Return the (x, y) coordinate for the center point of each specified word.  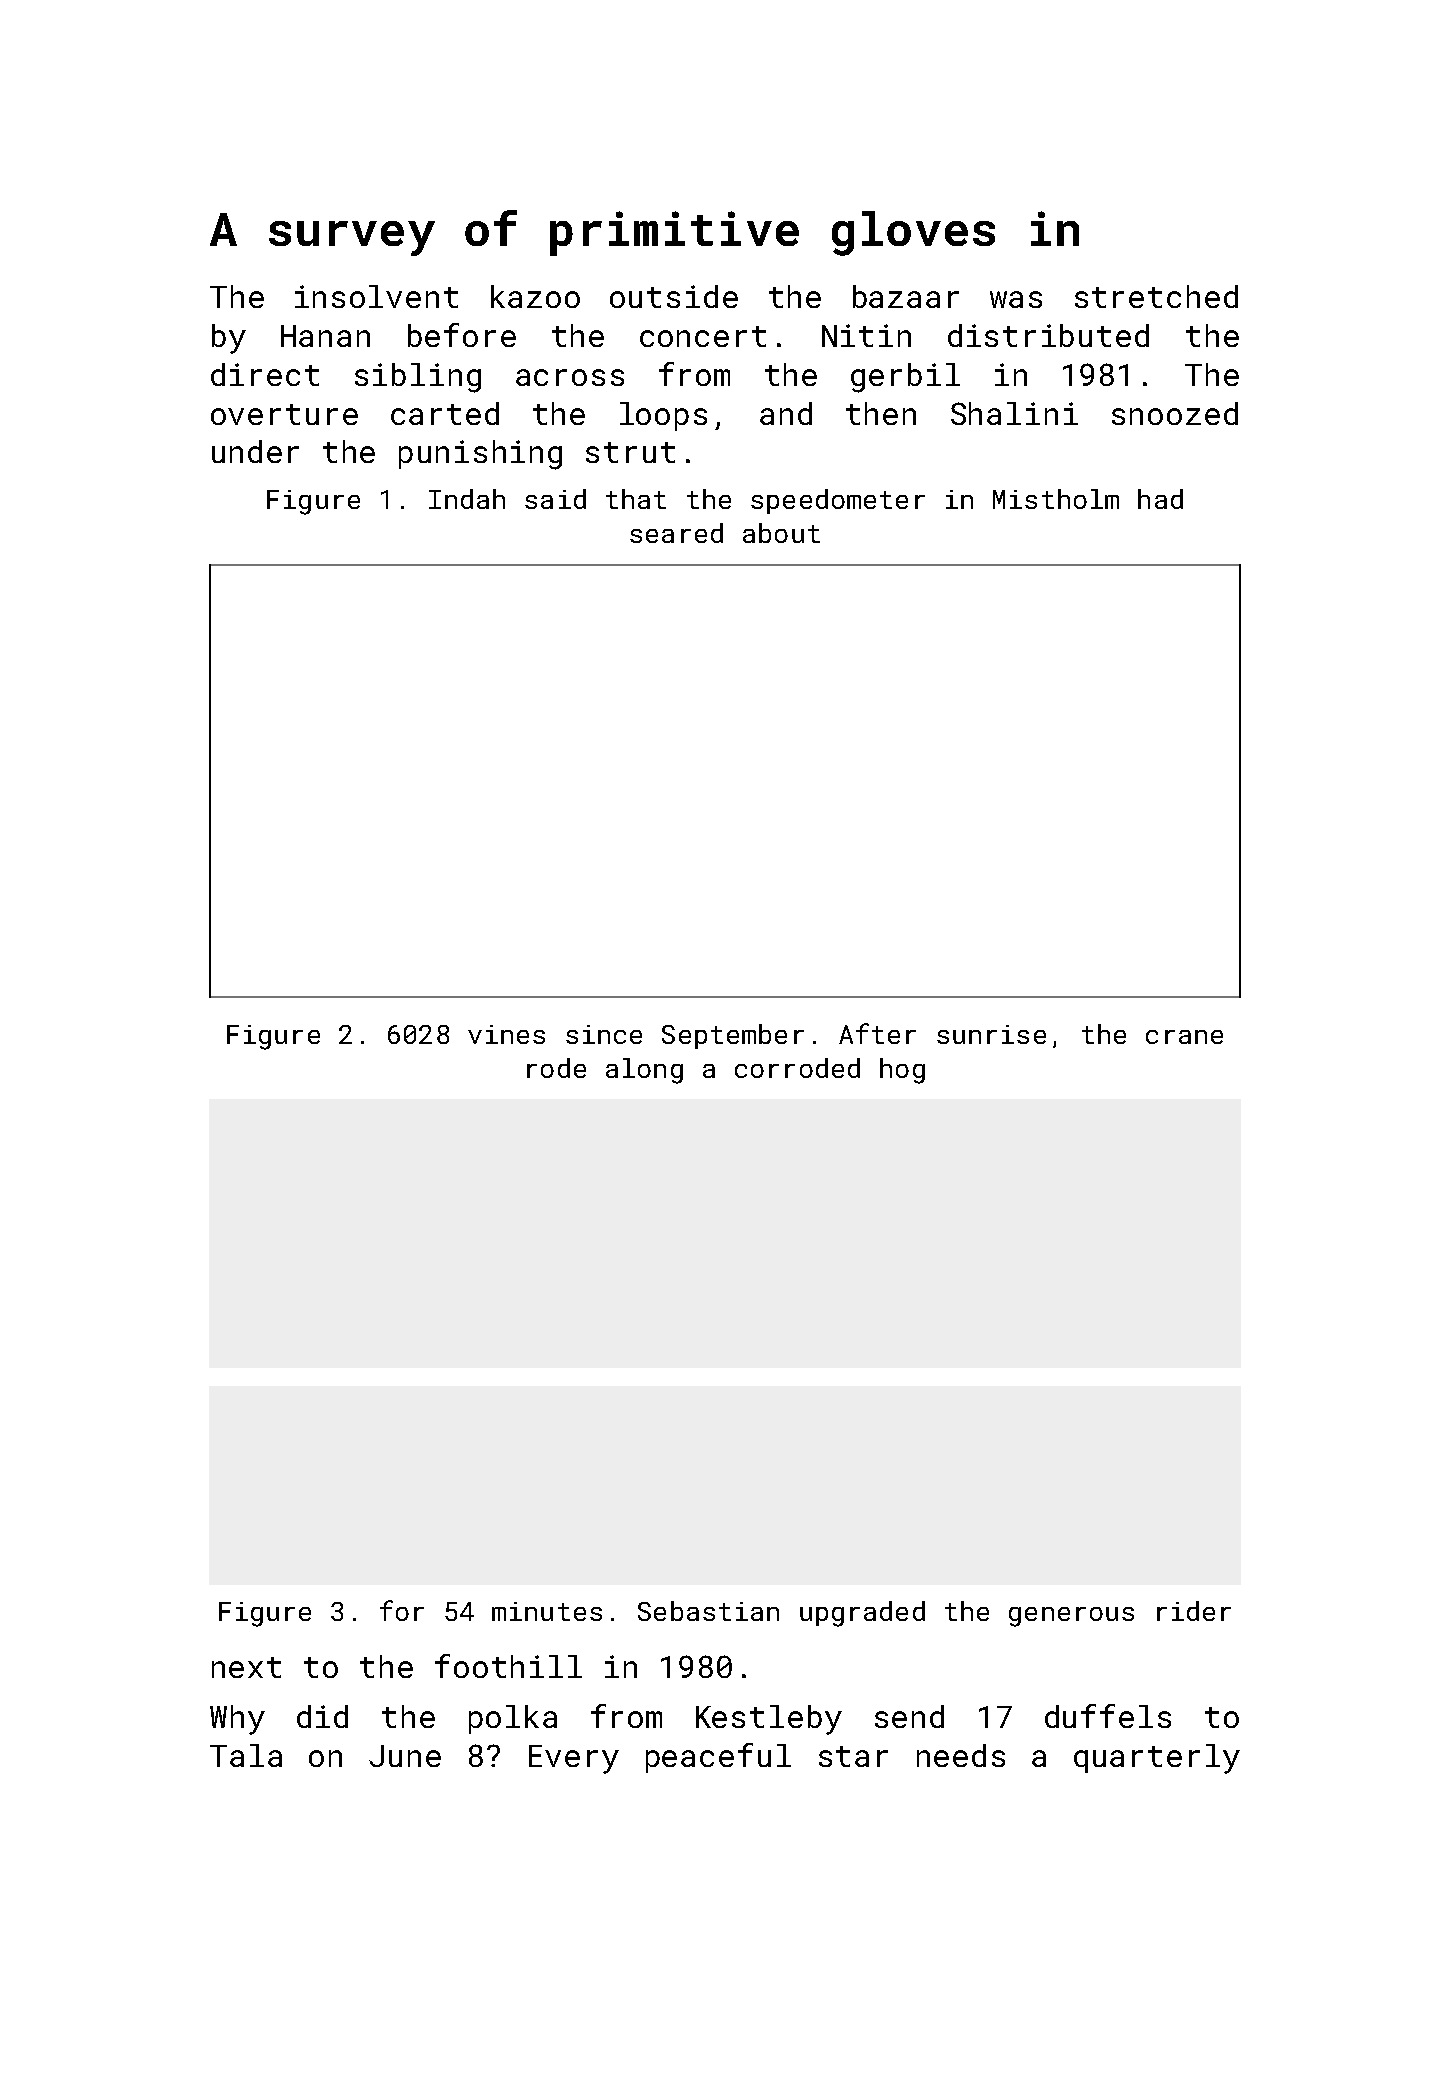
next (246, 1667)
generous (1071, 1617)
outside (674, 296)
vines (506, 1034)
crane (1184, 1037)
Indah (467, 499)
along (644, 1071)
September (733, 1036)
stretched (1156, 296)
